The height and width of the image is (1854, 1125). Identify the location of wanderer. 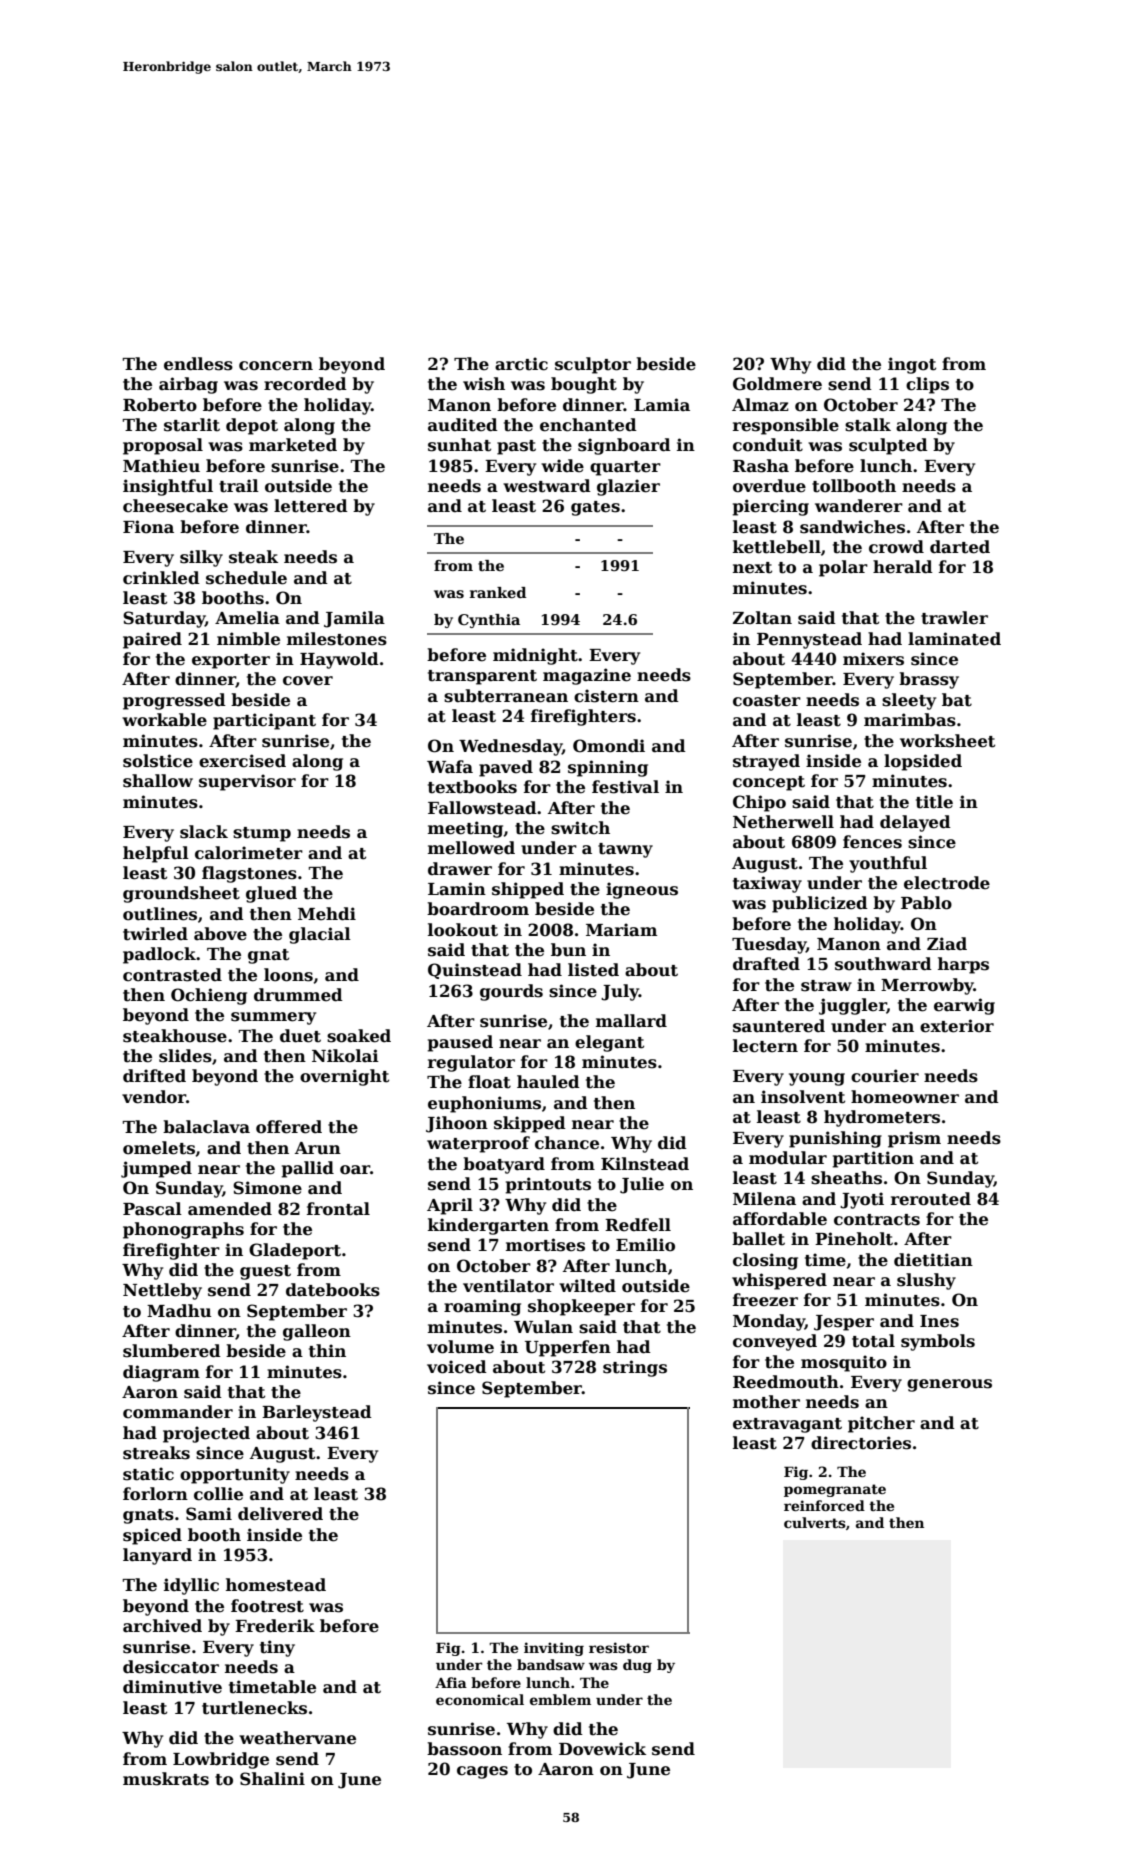
(859, 506).
